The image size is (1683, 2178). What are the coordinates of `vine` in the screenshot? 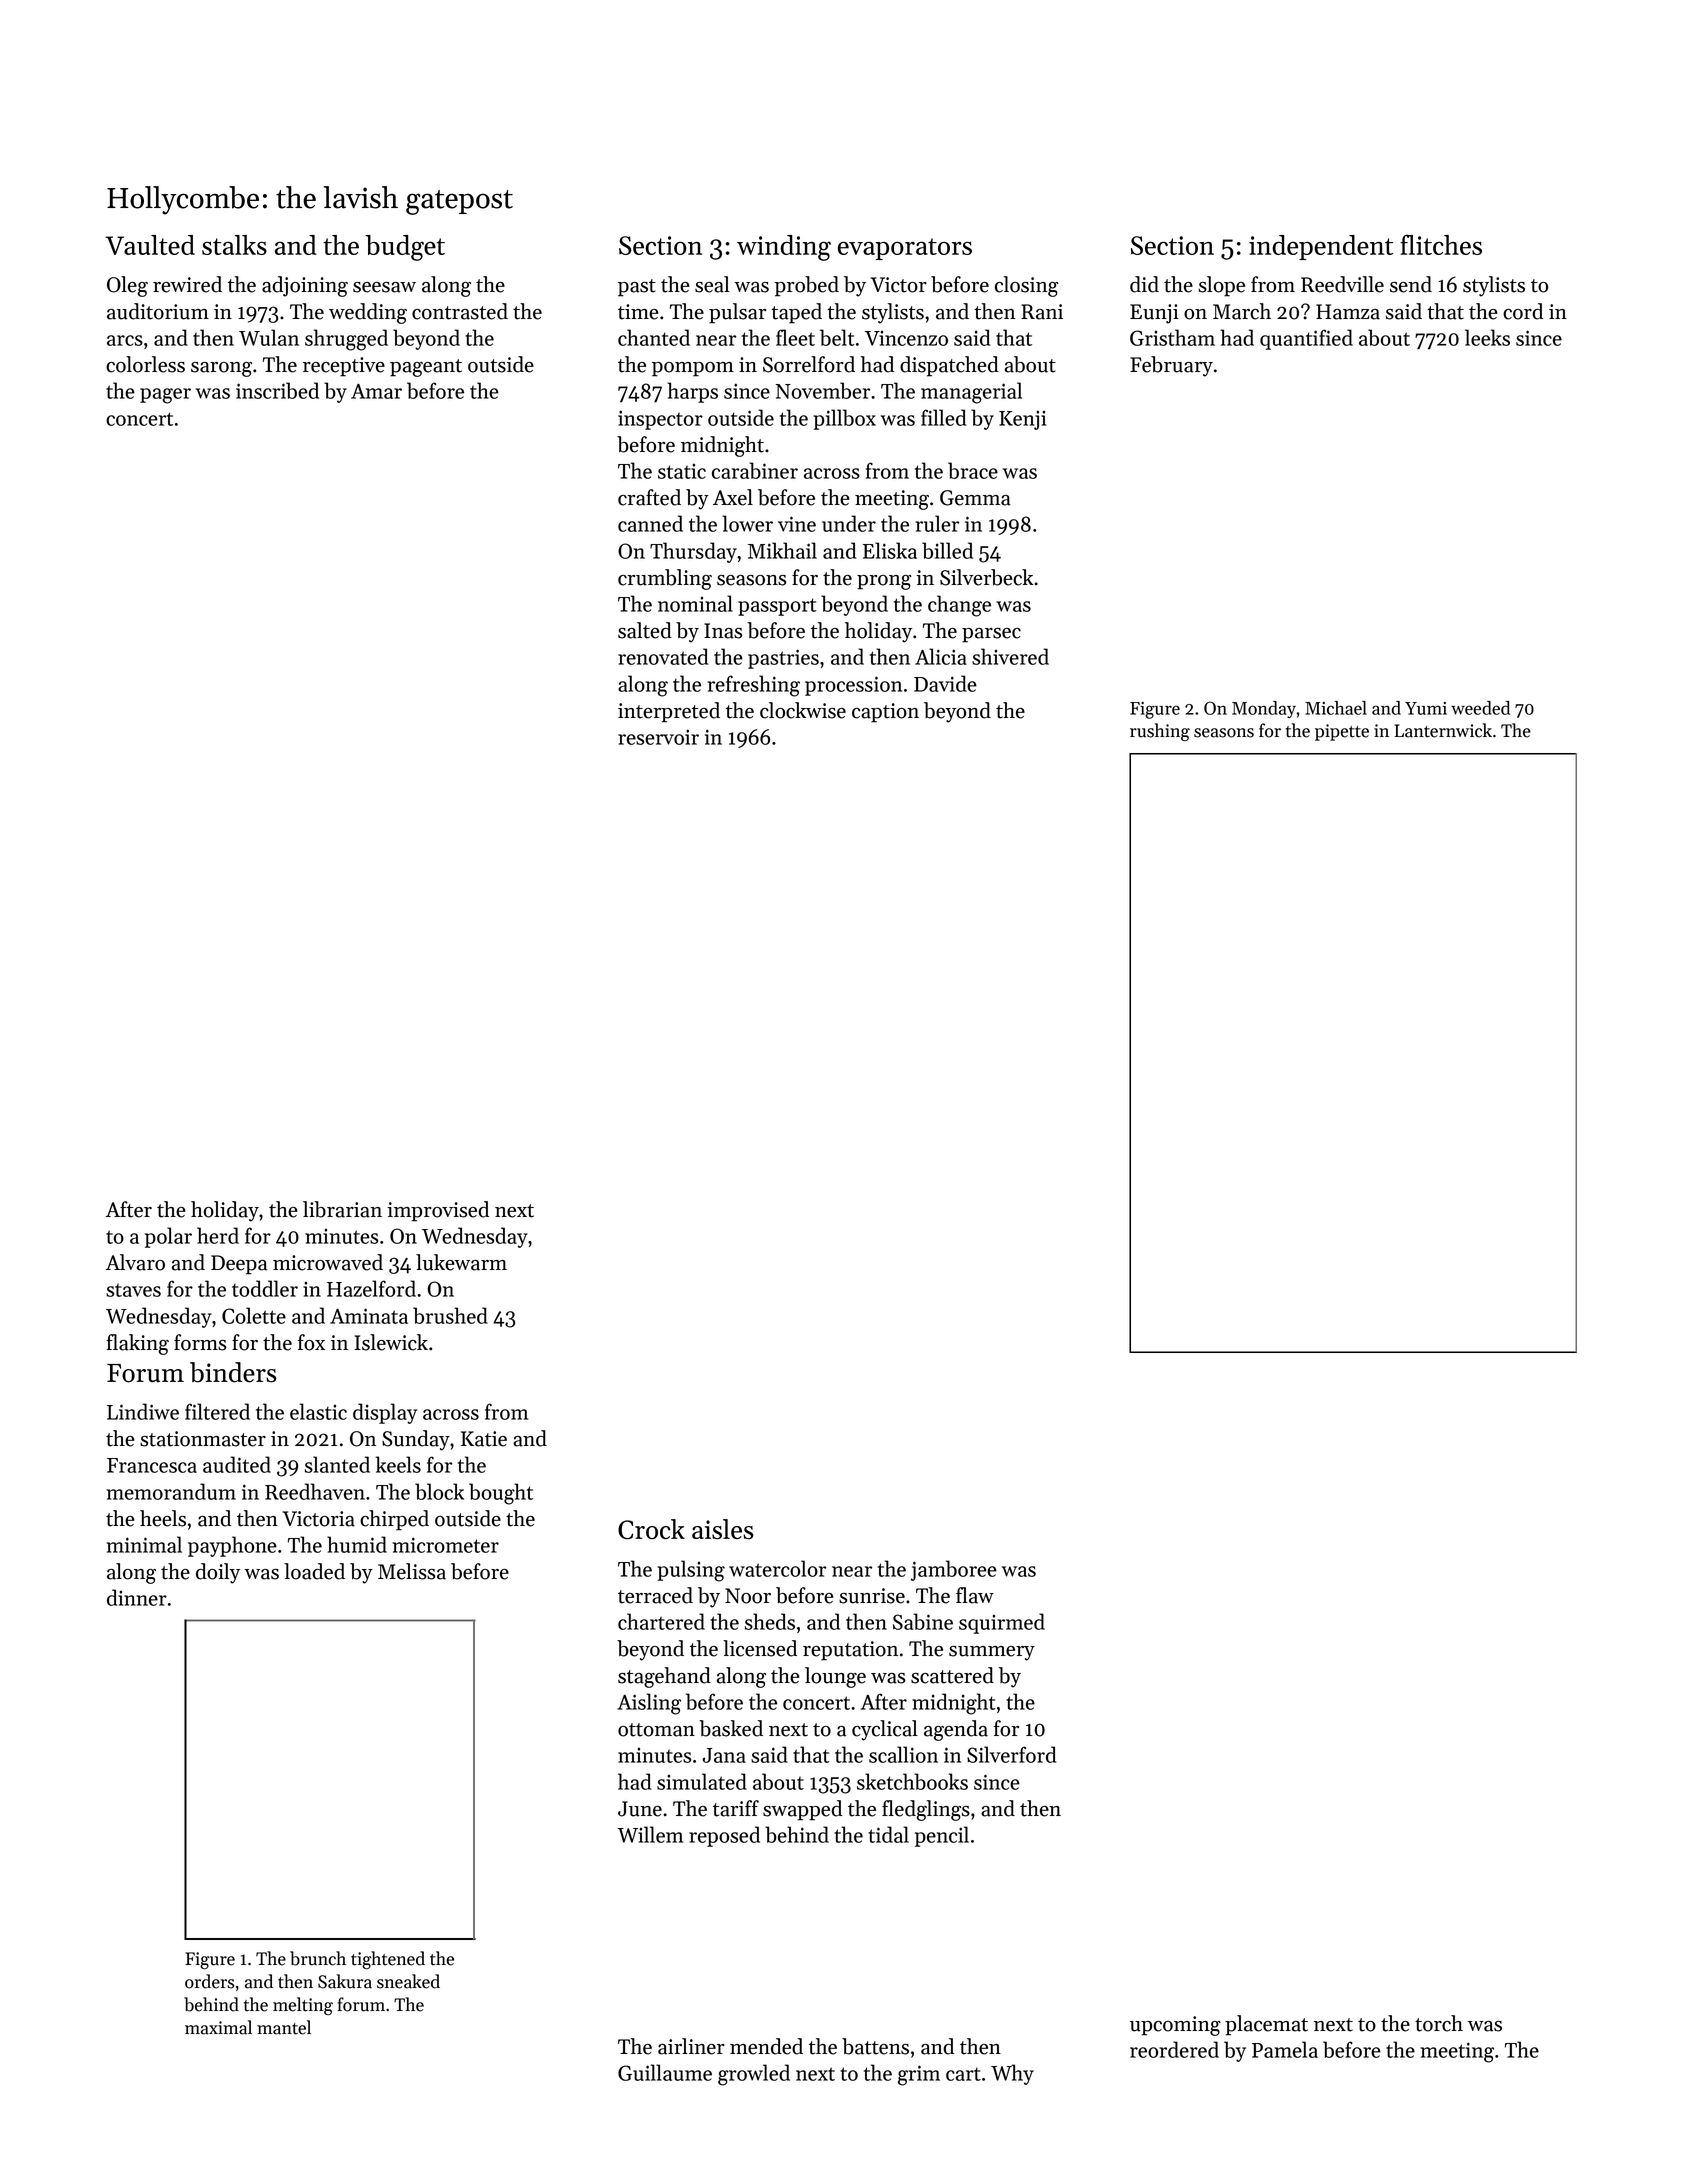 It's located at (797, 524).
